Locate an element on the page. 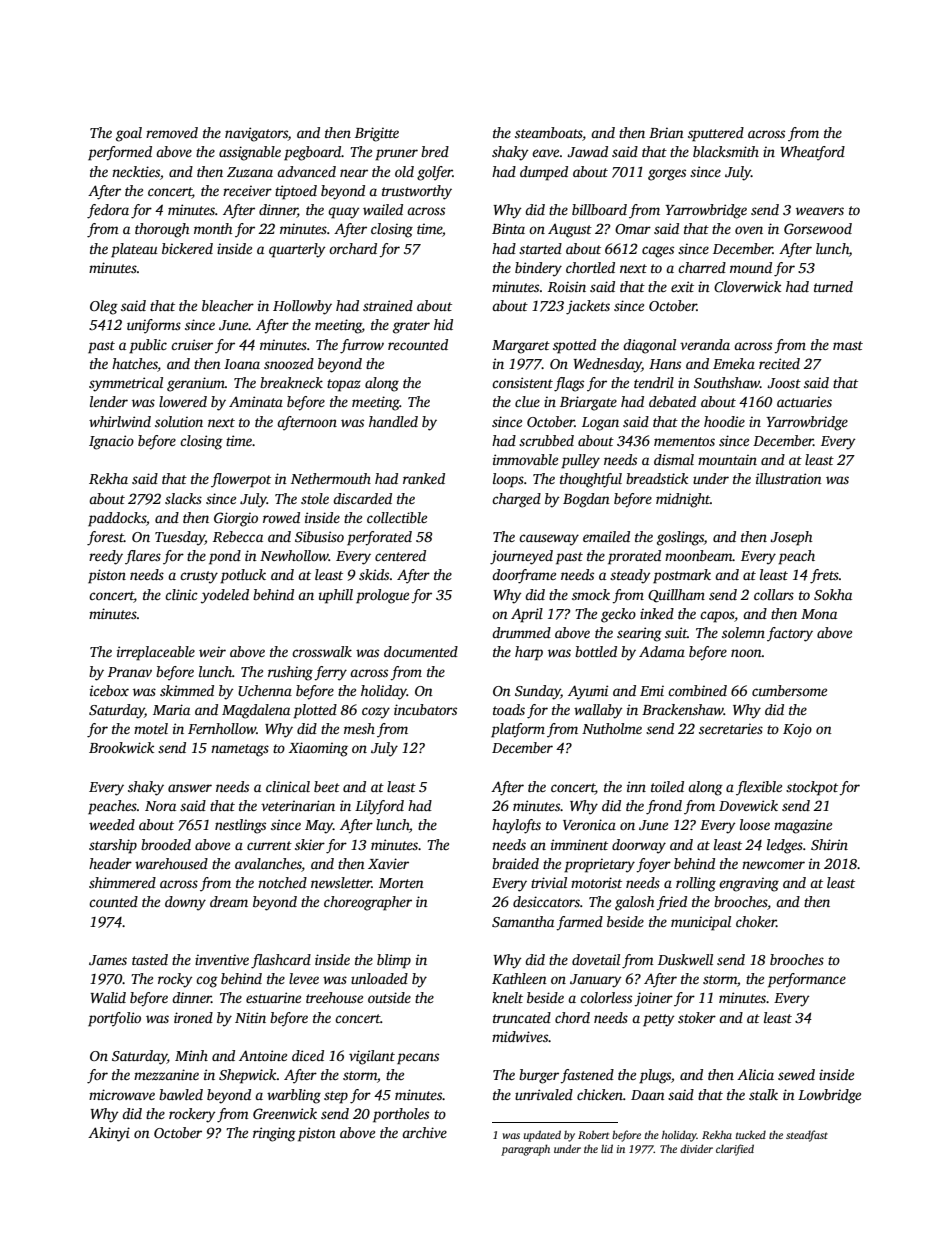  clarified is located at coordinates (735, 1150).
